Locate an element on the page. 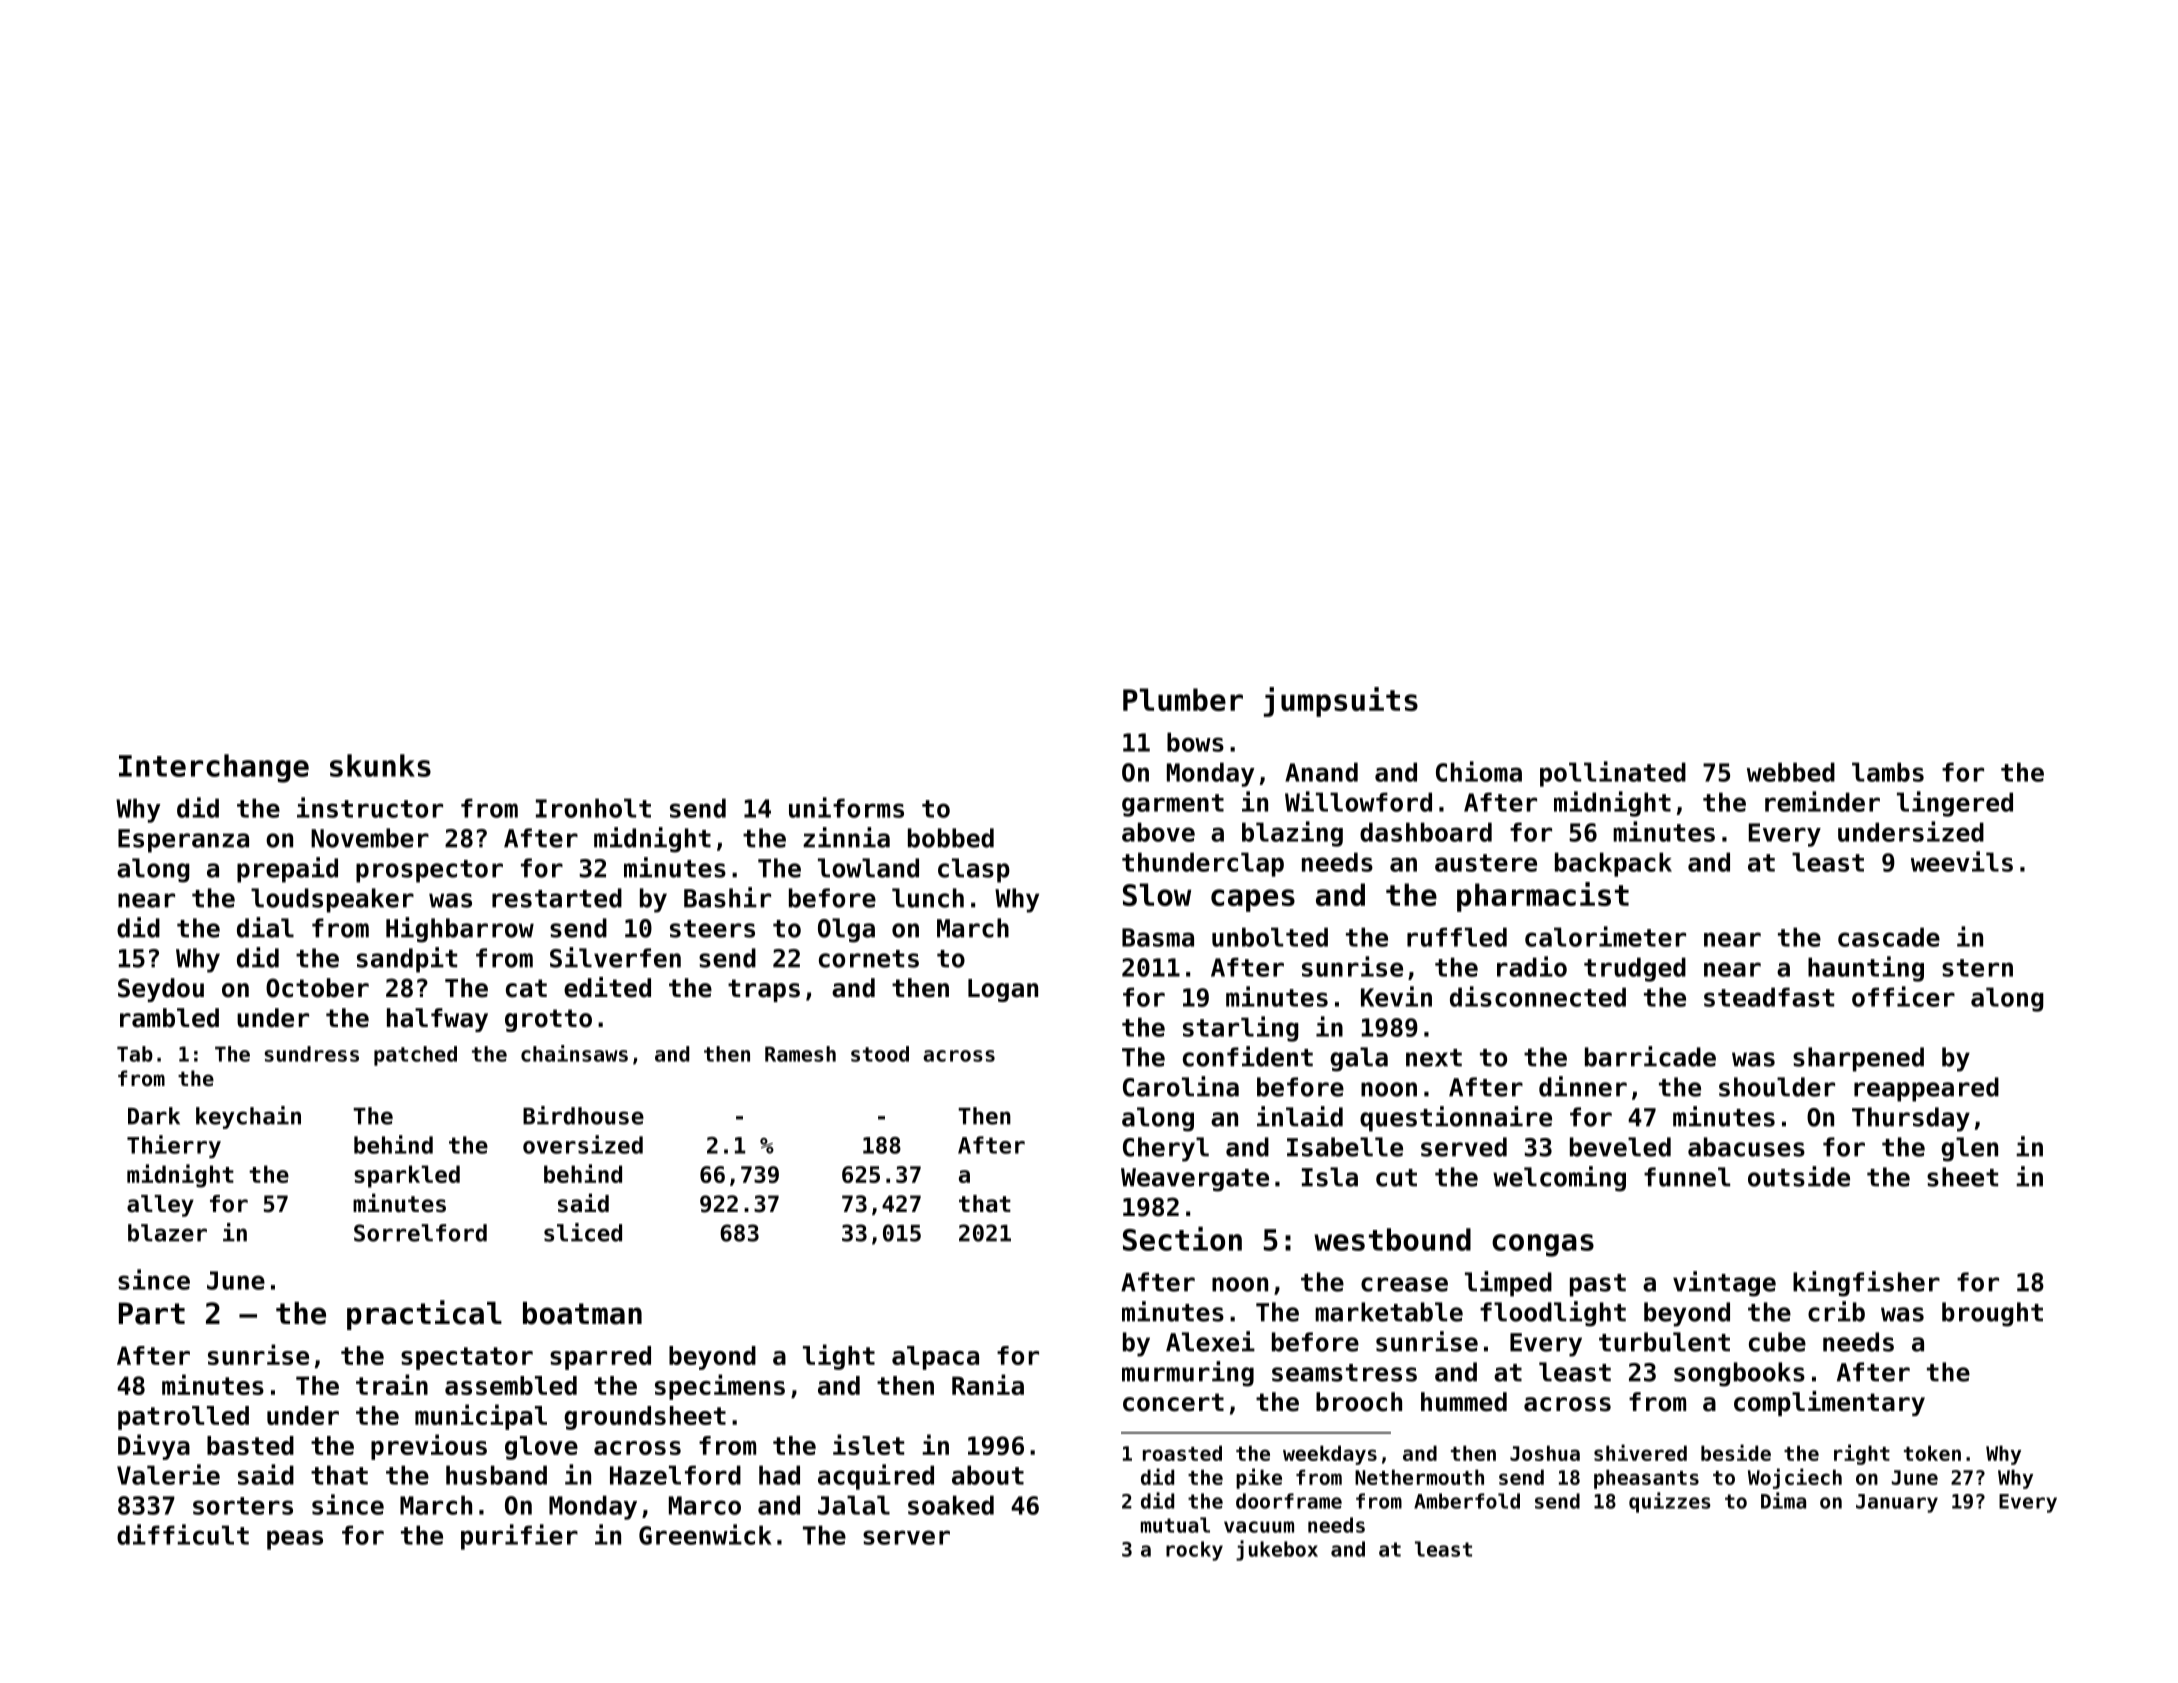 The image size is (2178, 1683). purifier is located at coordinates (519, 1537).
